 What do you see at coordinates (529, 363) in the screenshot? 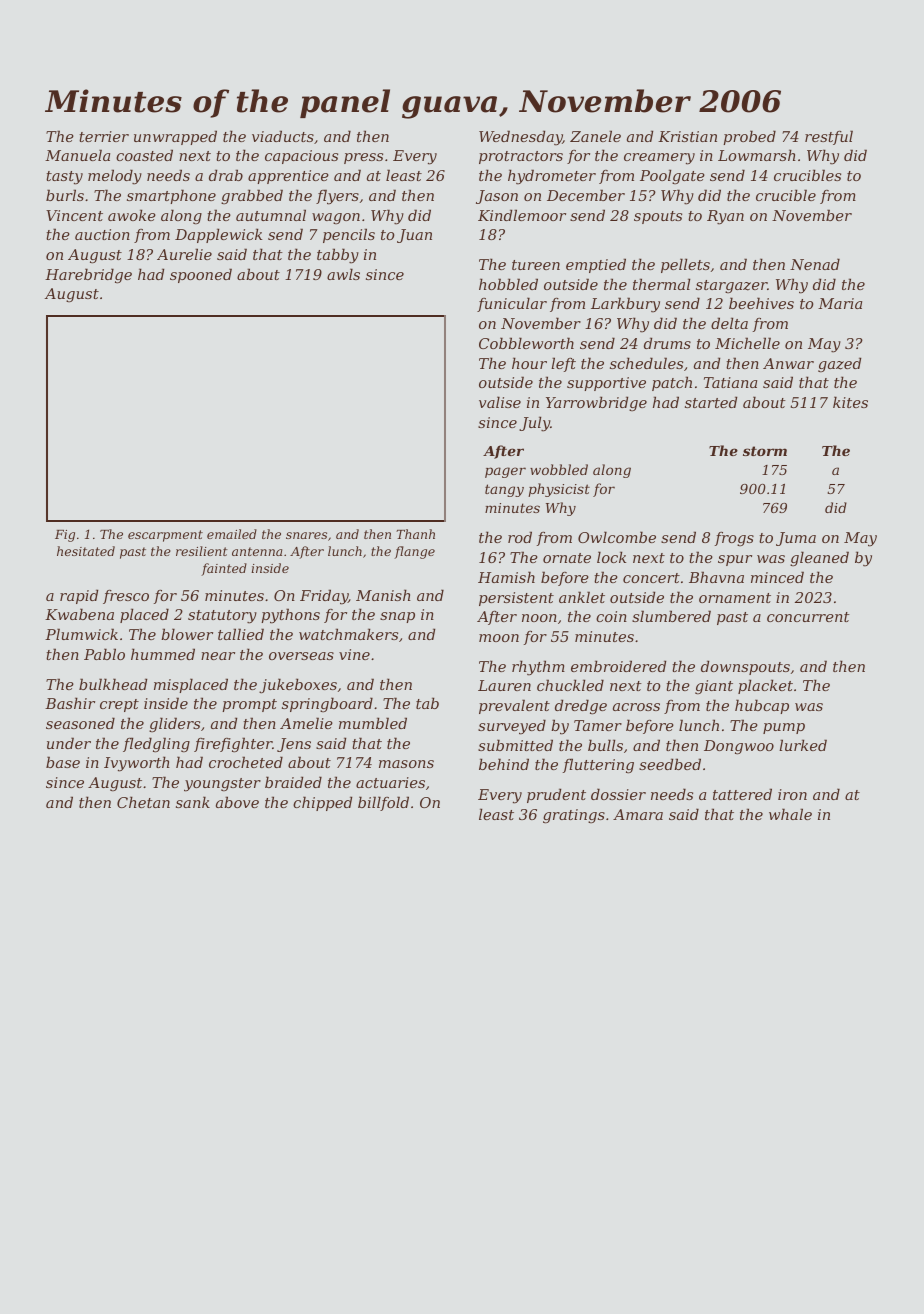
I see `hour` at bounding box center [529, 363].
